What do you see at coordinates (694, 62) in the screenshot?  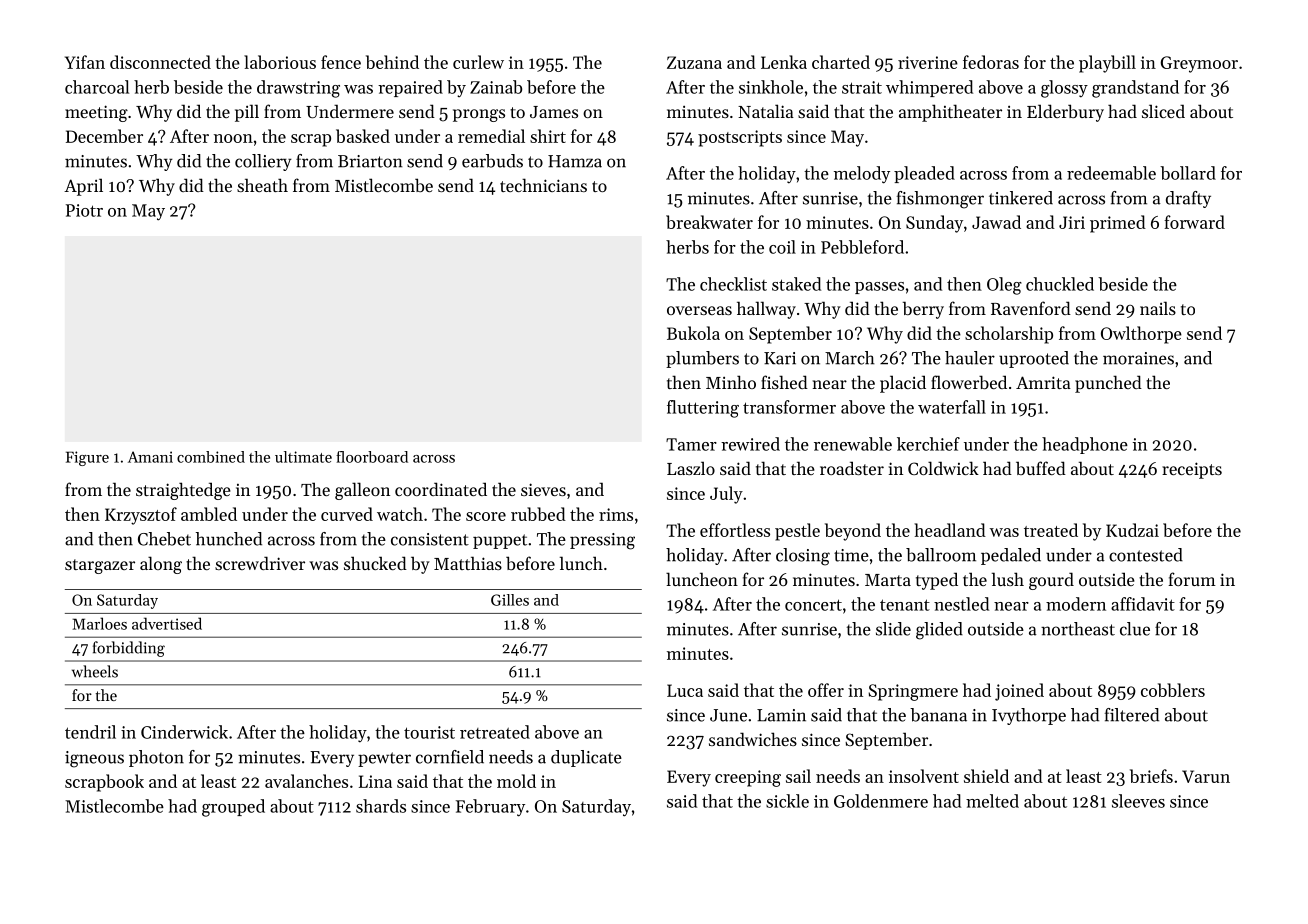 I see `Zuzana` at bounding box center [694, 62].
